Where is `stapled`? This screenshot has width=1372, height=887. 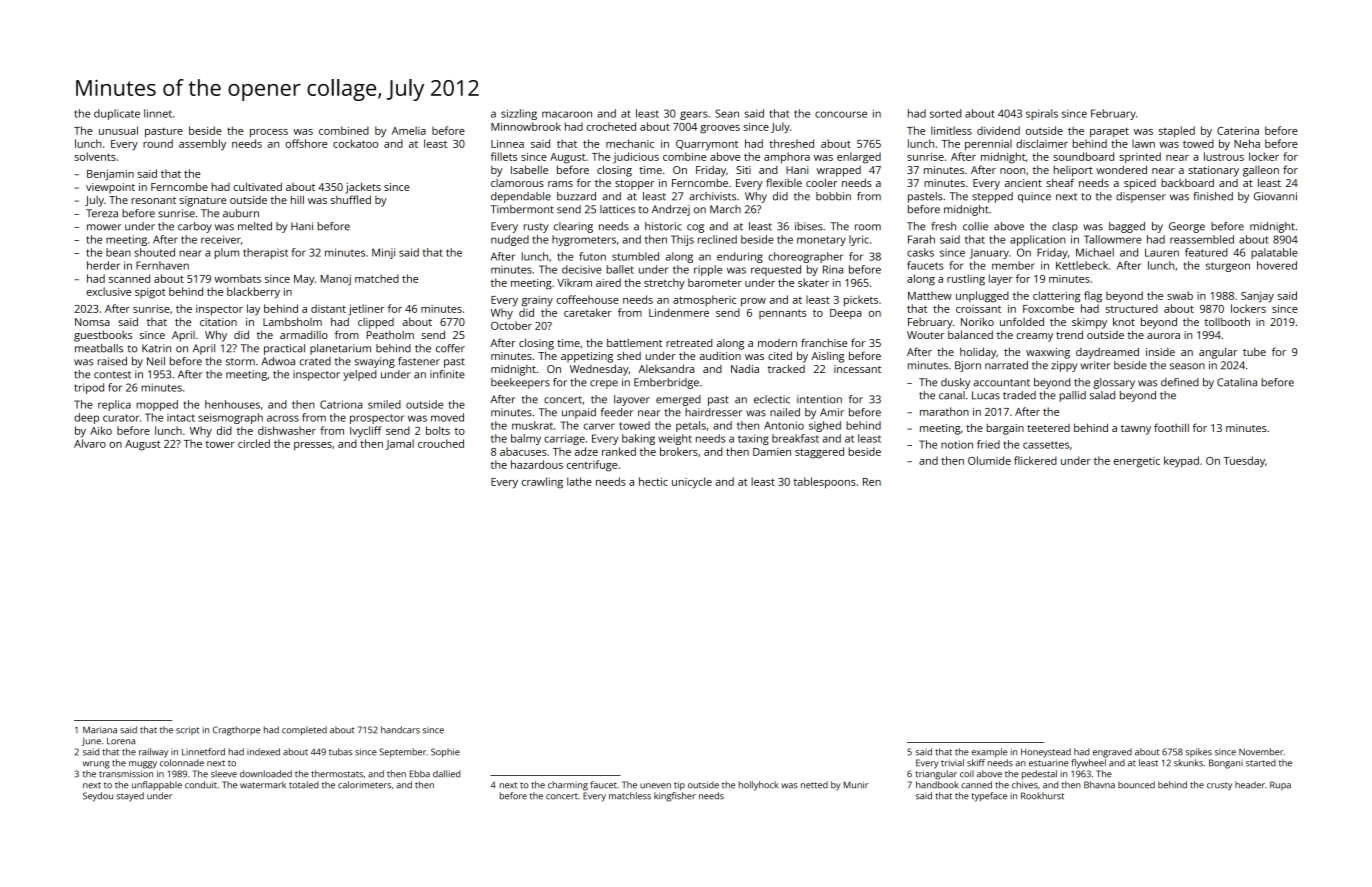
stapled is located at coordinates (1176, 132).
